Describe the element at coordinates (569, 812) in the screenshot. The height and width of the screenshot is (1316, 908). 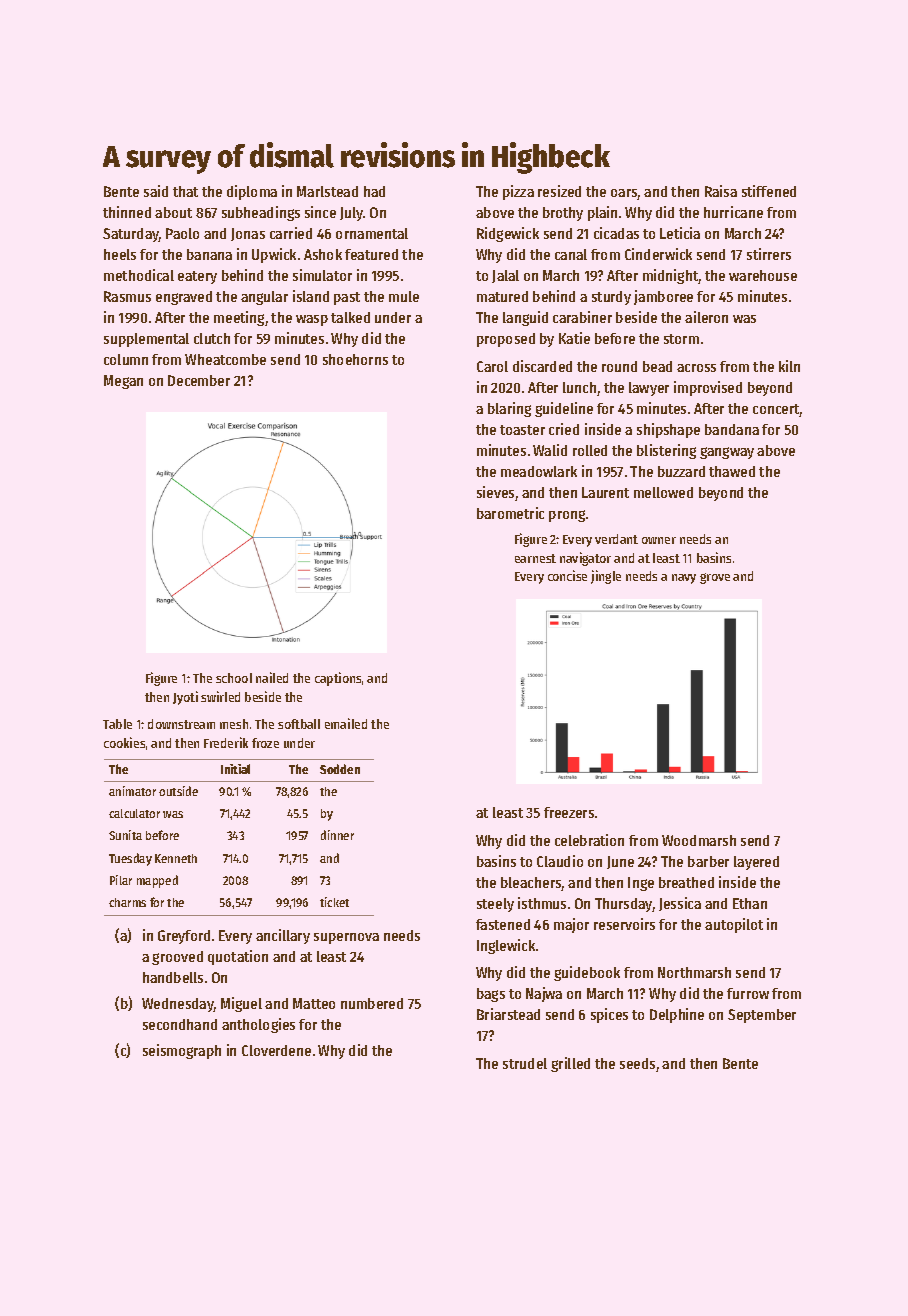
I see `freezers` at that location.
